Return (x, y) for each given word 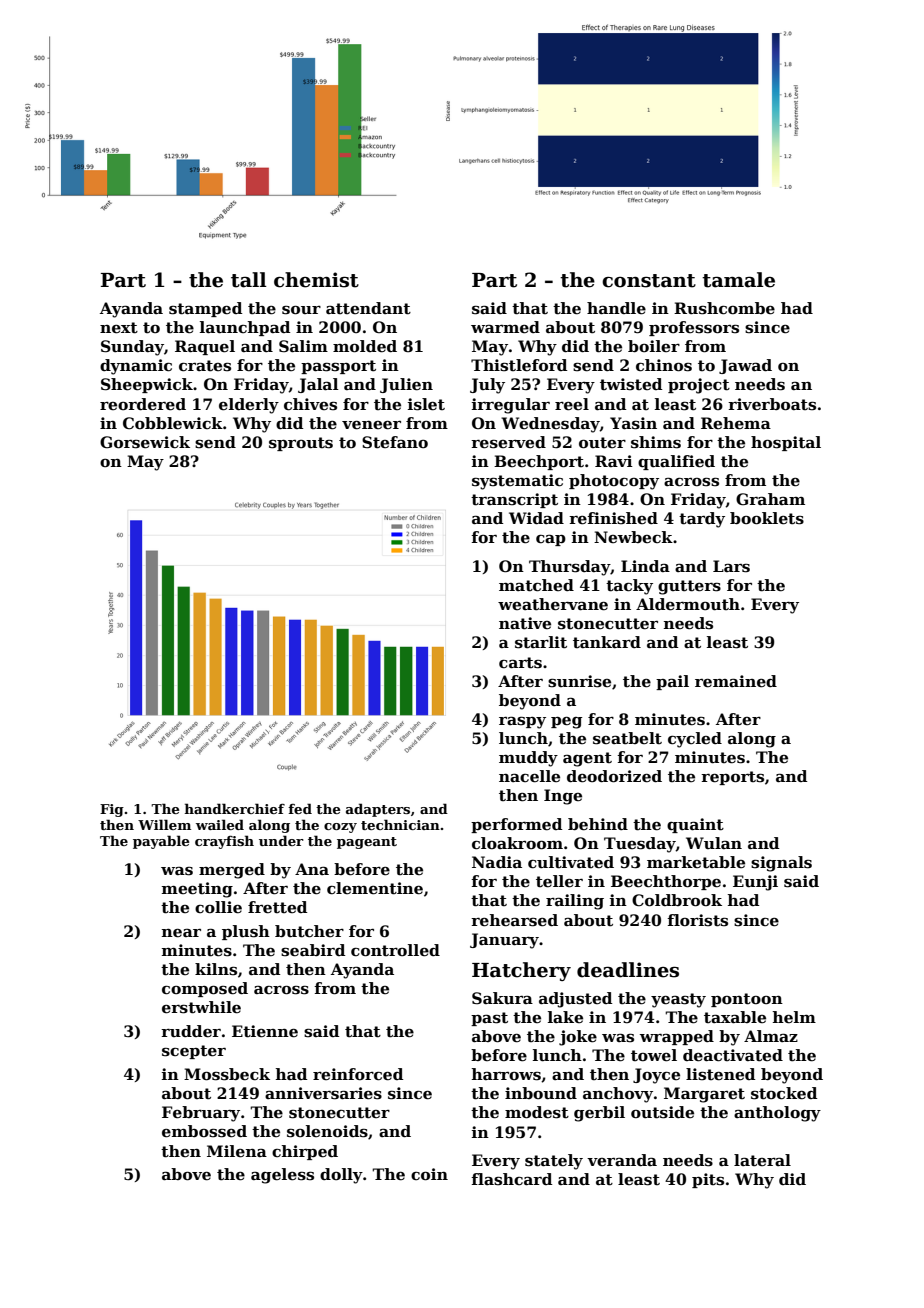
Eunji (755, 883)
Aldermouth (688, 604)
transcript (514, 500)
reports (732, 778)
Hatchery (521, 971)
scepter (194, 1052)
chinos (664, 365)
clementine (375, 888)
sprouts (301, 444)
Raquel (205, 347)
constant (649, 281)
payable (161, 842)
